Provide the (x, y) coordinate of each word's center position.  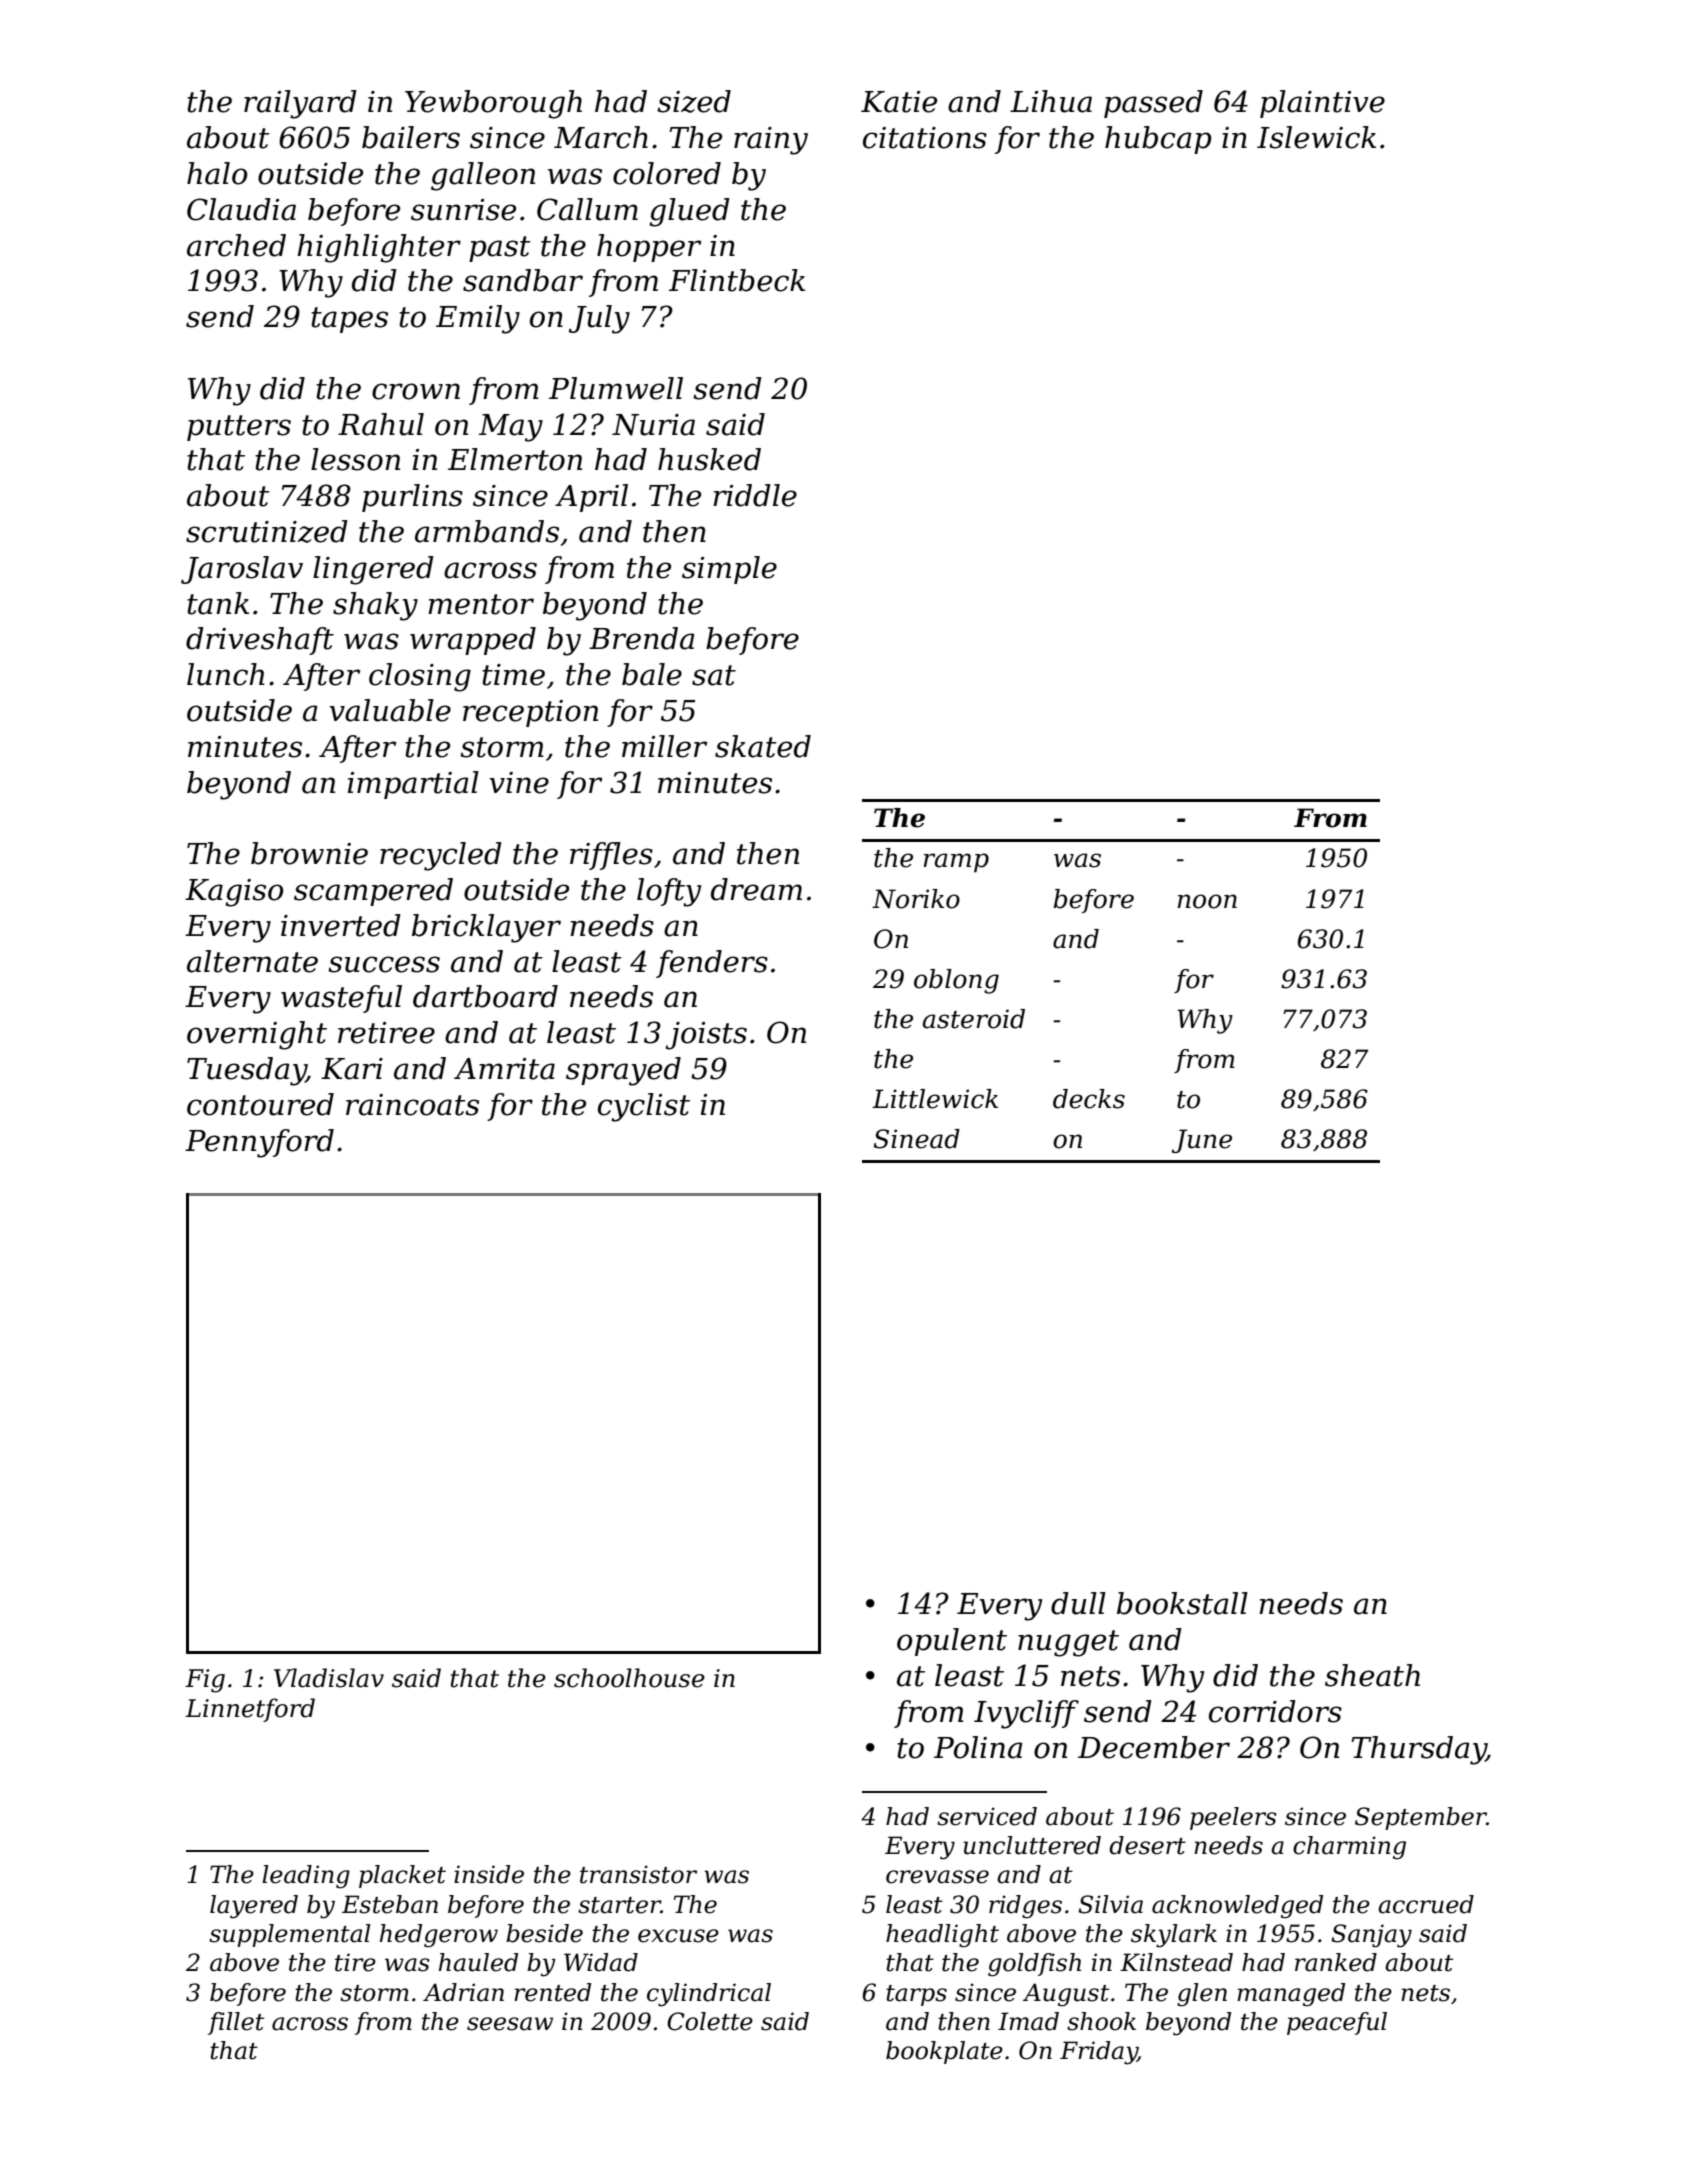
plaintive (1322, 104)
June (1202, 1141)
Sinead (916, 1139)
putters (239, 428)
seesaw (510, 2024)
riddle (755, 495)
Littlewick (935, 1099)
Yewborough (493, 104)
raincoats (412, 1105)
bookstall (1182, 1603)
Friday (1098, 2053)
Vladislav (329, 1678)
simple (729, 570)
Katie (899, 102)
